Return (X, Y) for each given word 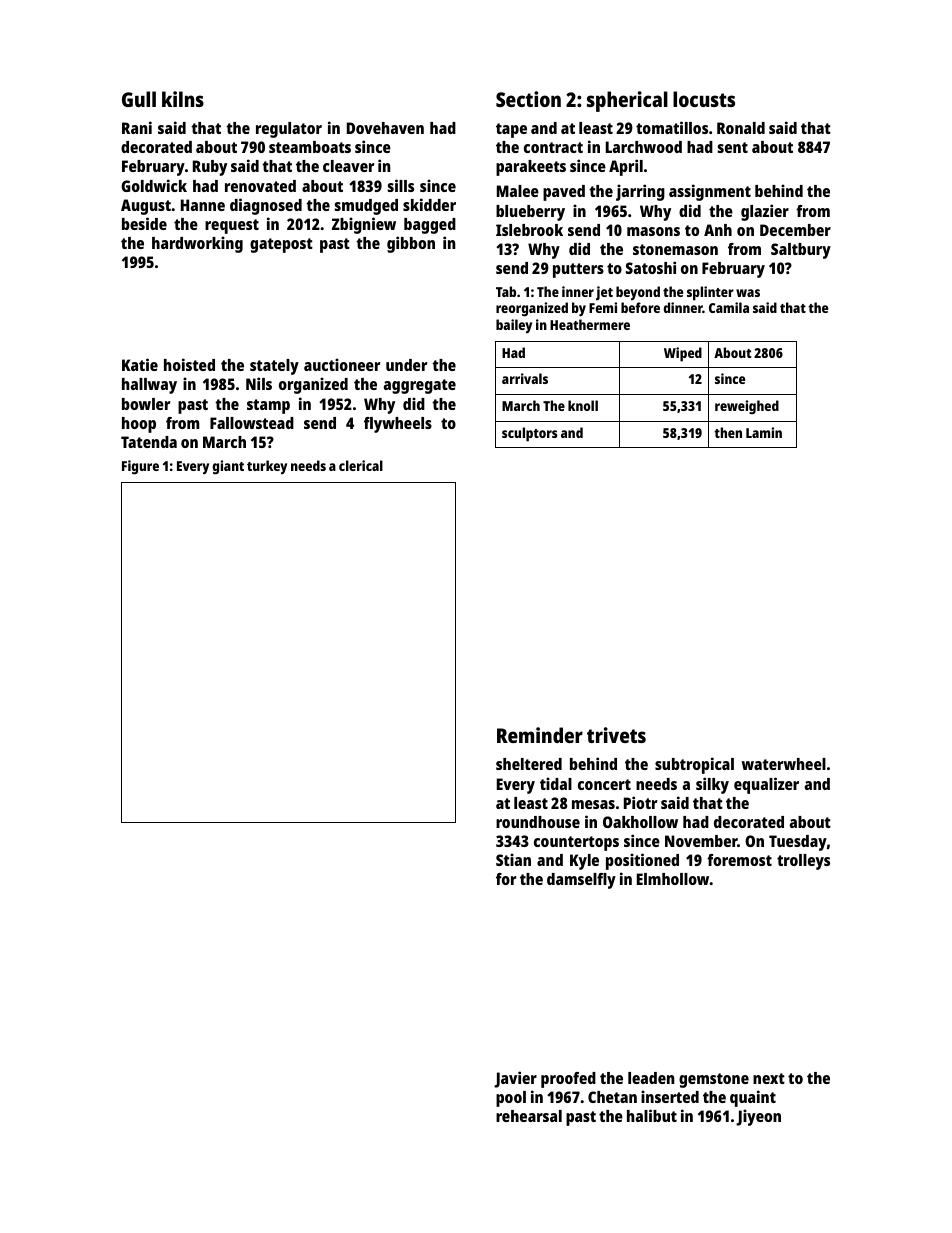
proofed (568, 1080)
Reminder (540, 735)
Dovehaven (385, 128)
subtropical (694, 765)
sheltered (529, 764)
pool (511, 1099)
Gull (139, 99)
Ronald (741, 128)
